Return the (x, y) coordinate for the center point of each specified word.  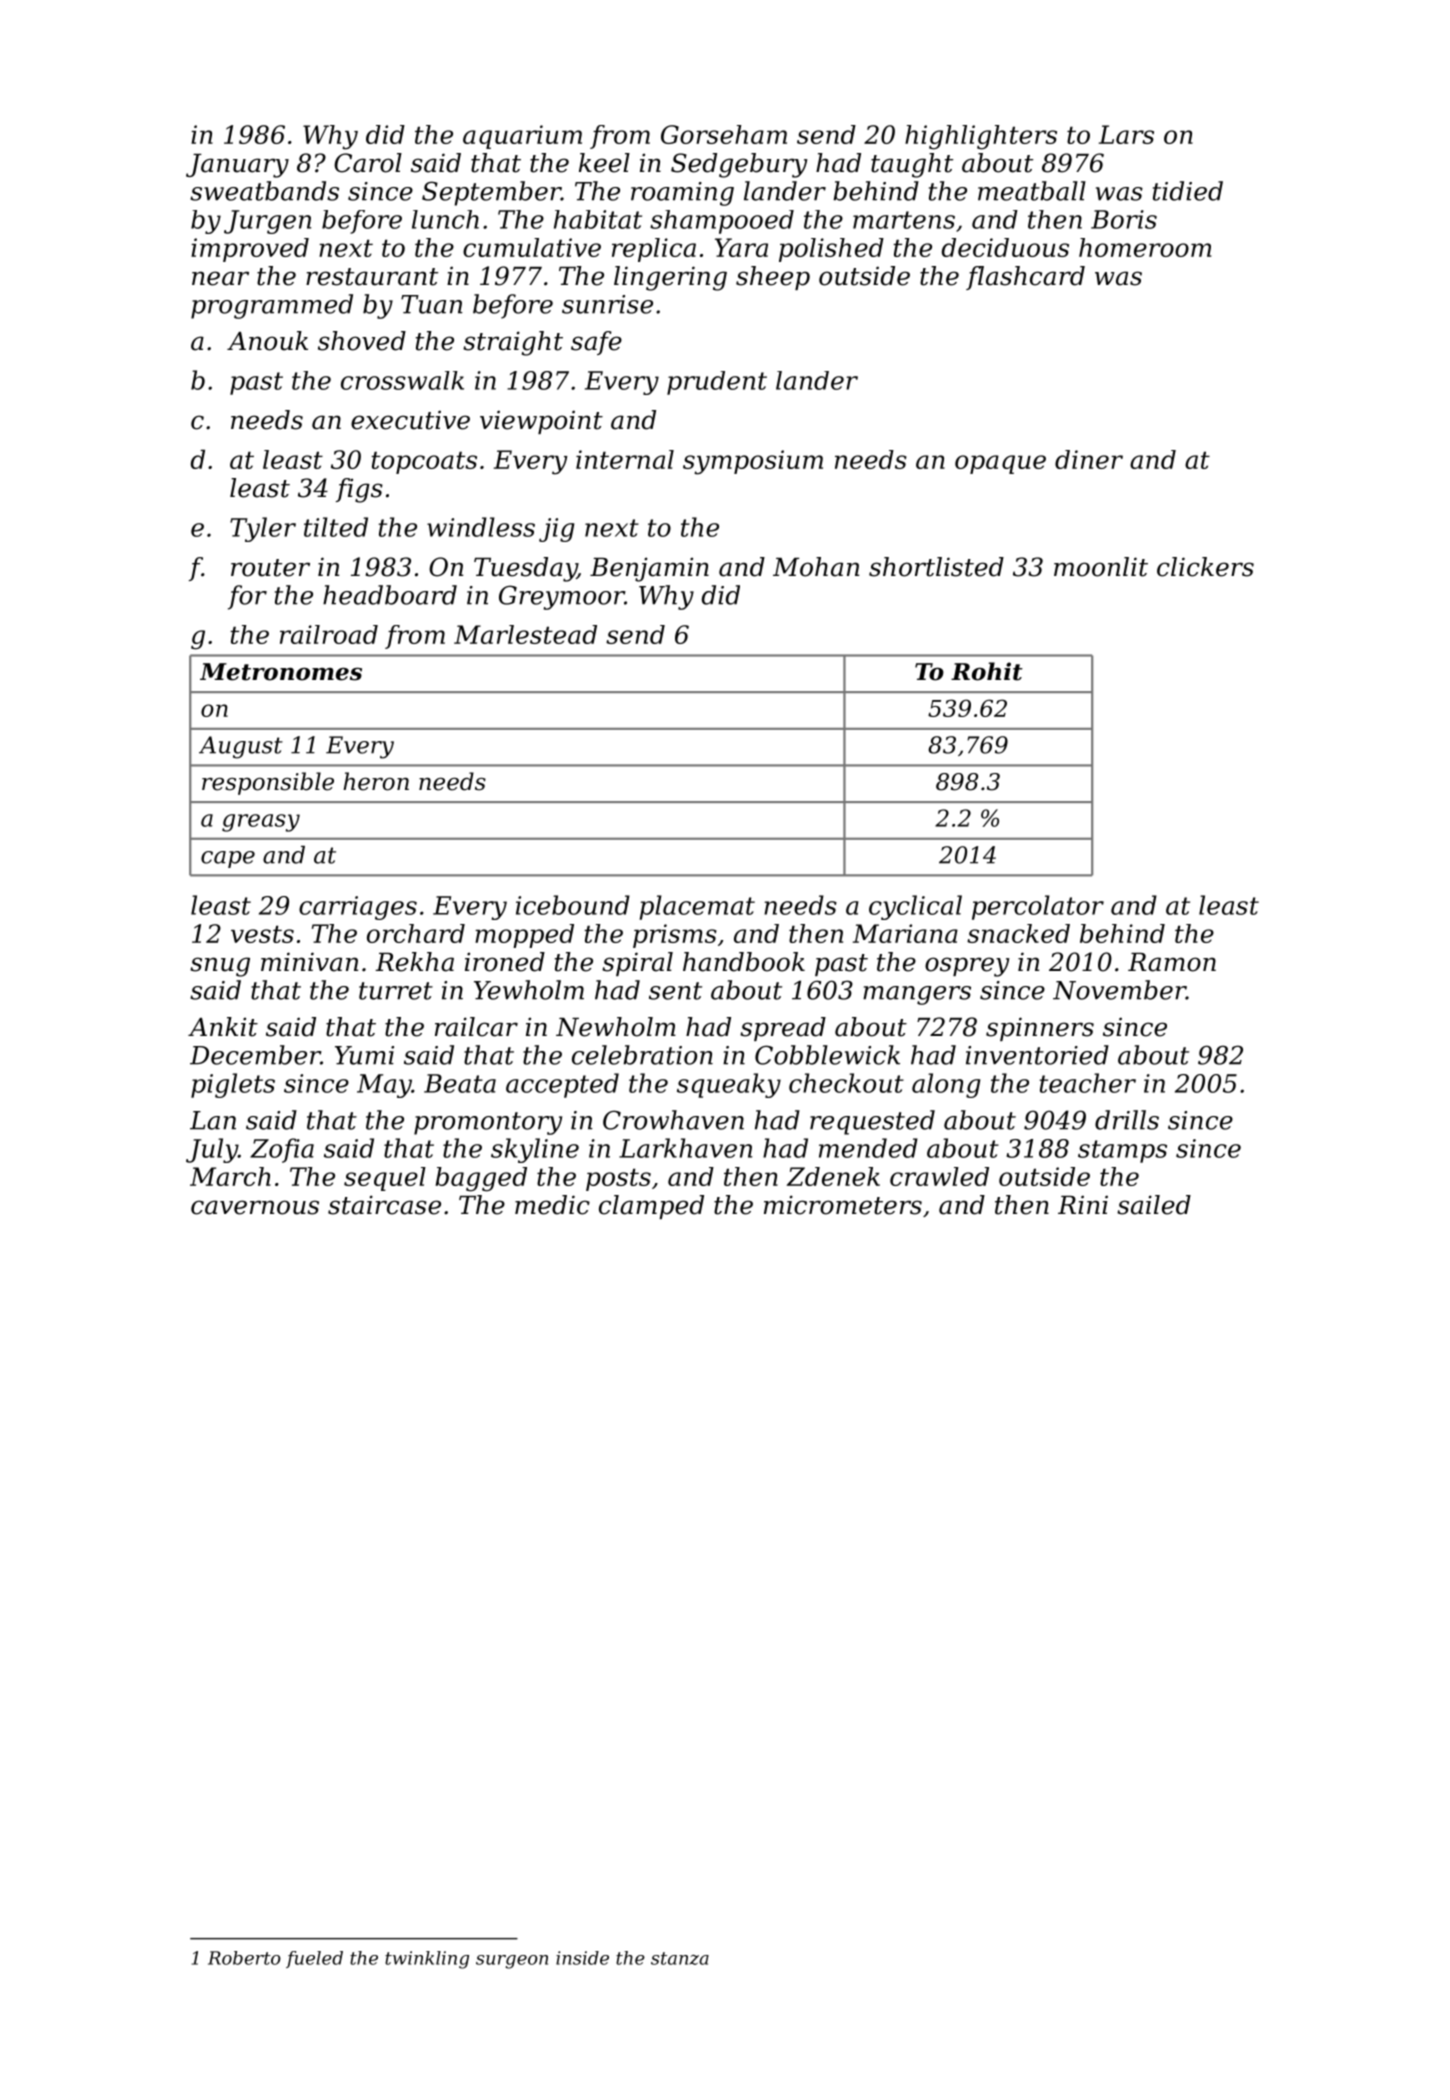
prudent (717, 383)
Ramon (1172, 962)
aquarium (522, 137)
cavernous (255, 1207)
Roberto (244, 1958)
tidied (1188, 191)
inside (582, 1958)
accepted (562, 1085)
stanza (680, 1958)
